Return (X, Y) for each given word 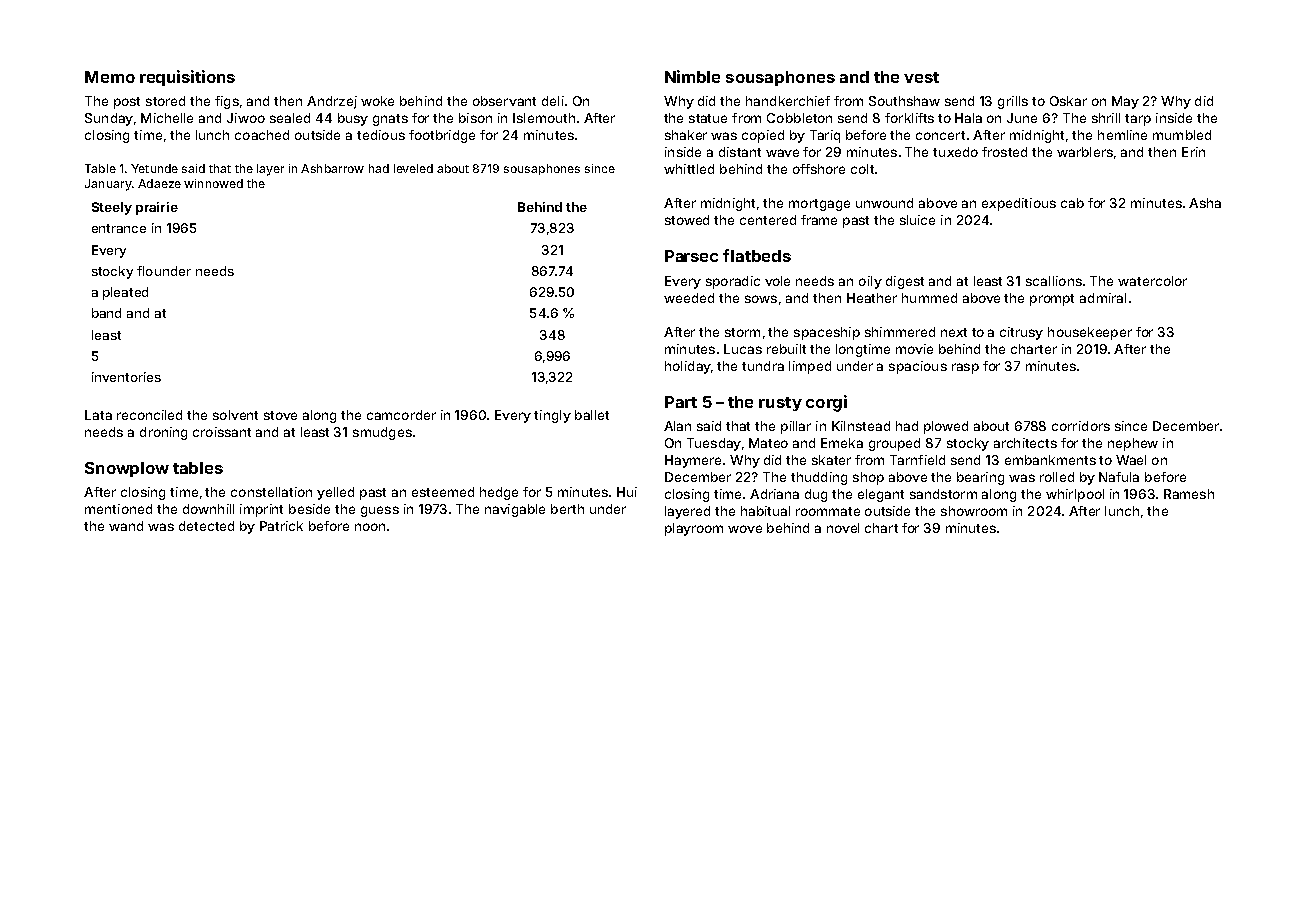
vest (921, 77)
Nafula (1119, 477)
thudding (819, 478)
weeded (689, 298)
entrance (119, 228)
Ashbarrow (332, 168)
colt (862, 169)
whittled (689, 169)
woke (377, 101)
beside (309, 509)
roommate (828, 511)
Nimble (692, 76)
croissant (222, 432)
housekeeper (1090, 333)
